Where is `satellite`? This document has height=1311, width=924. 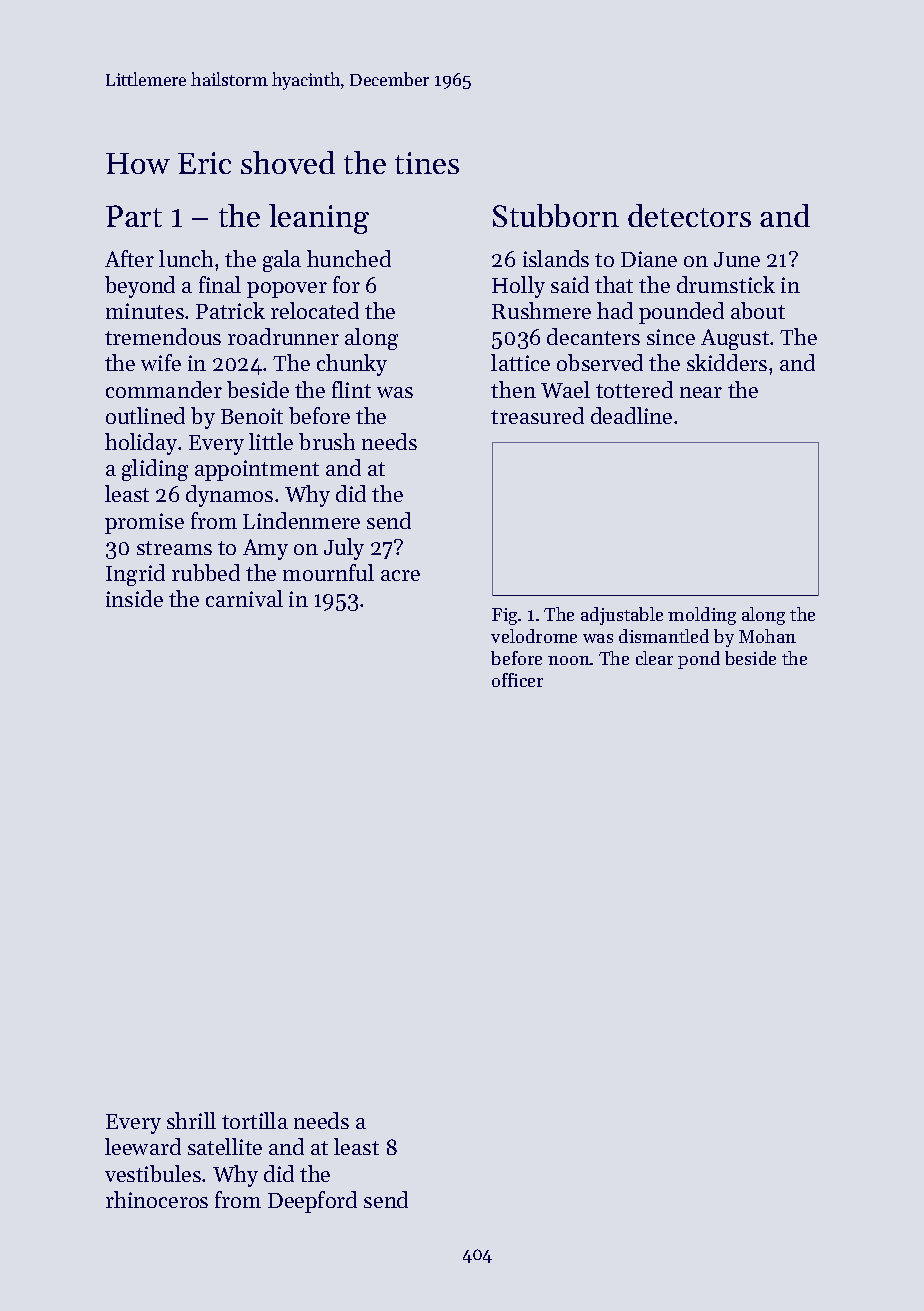 satellite is located at coordinates (225, 1146).
